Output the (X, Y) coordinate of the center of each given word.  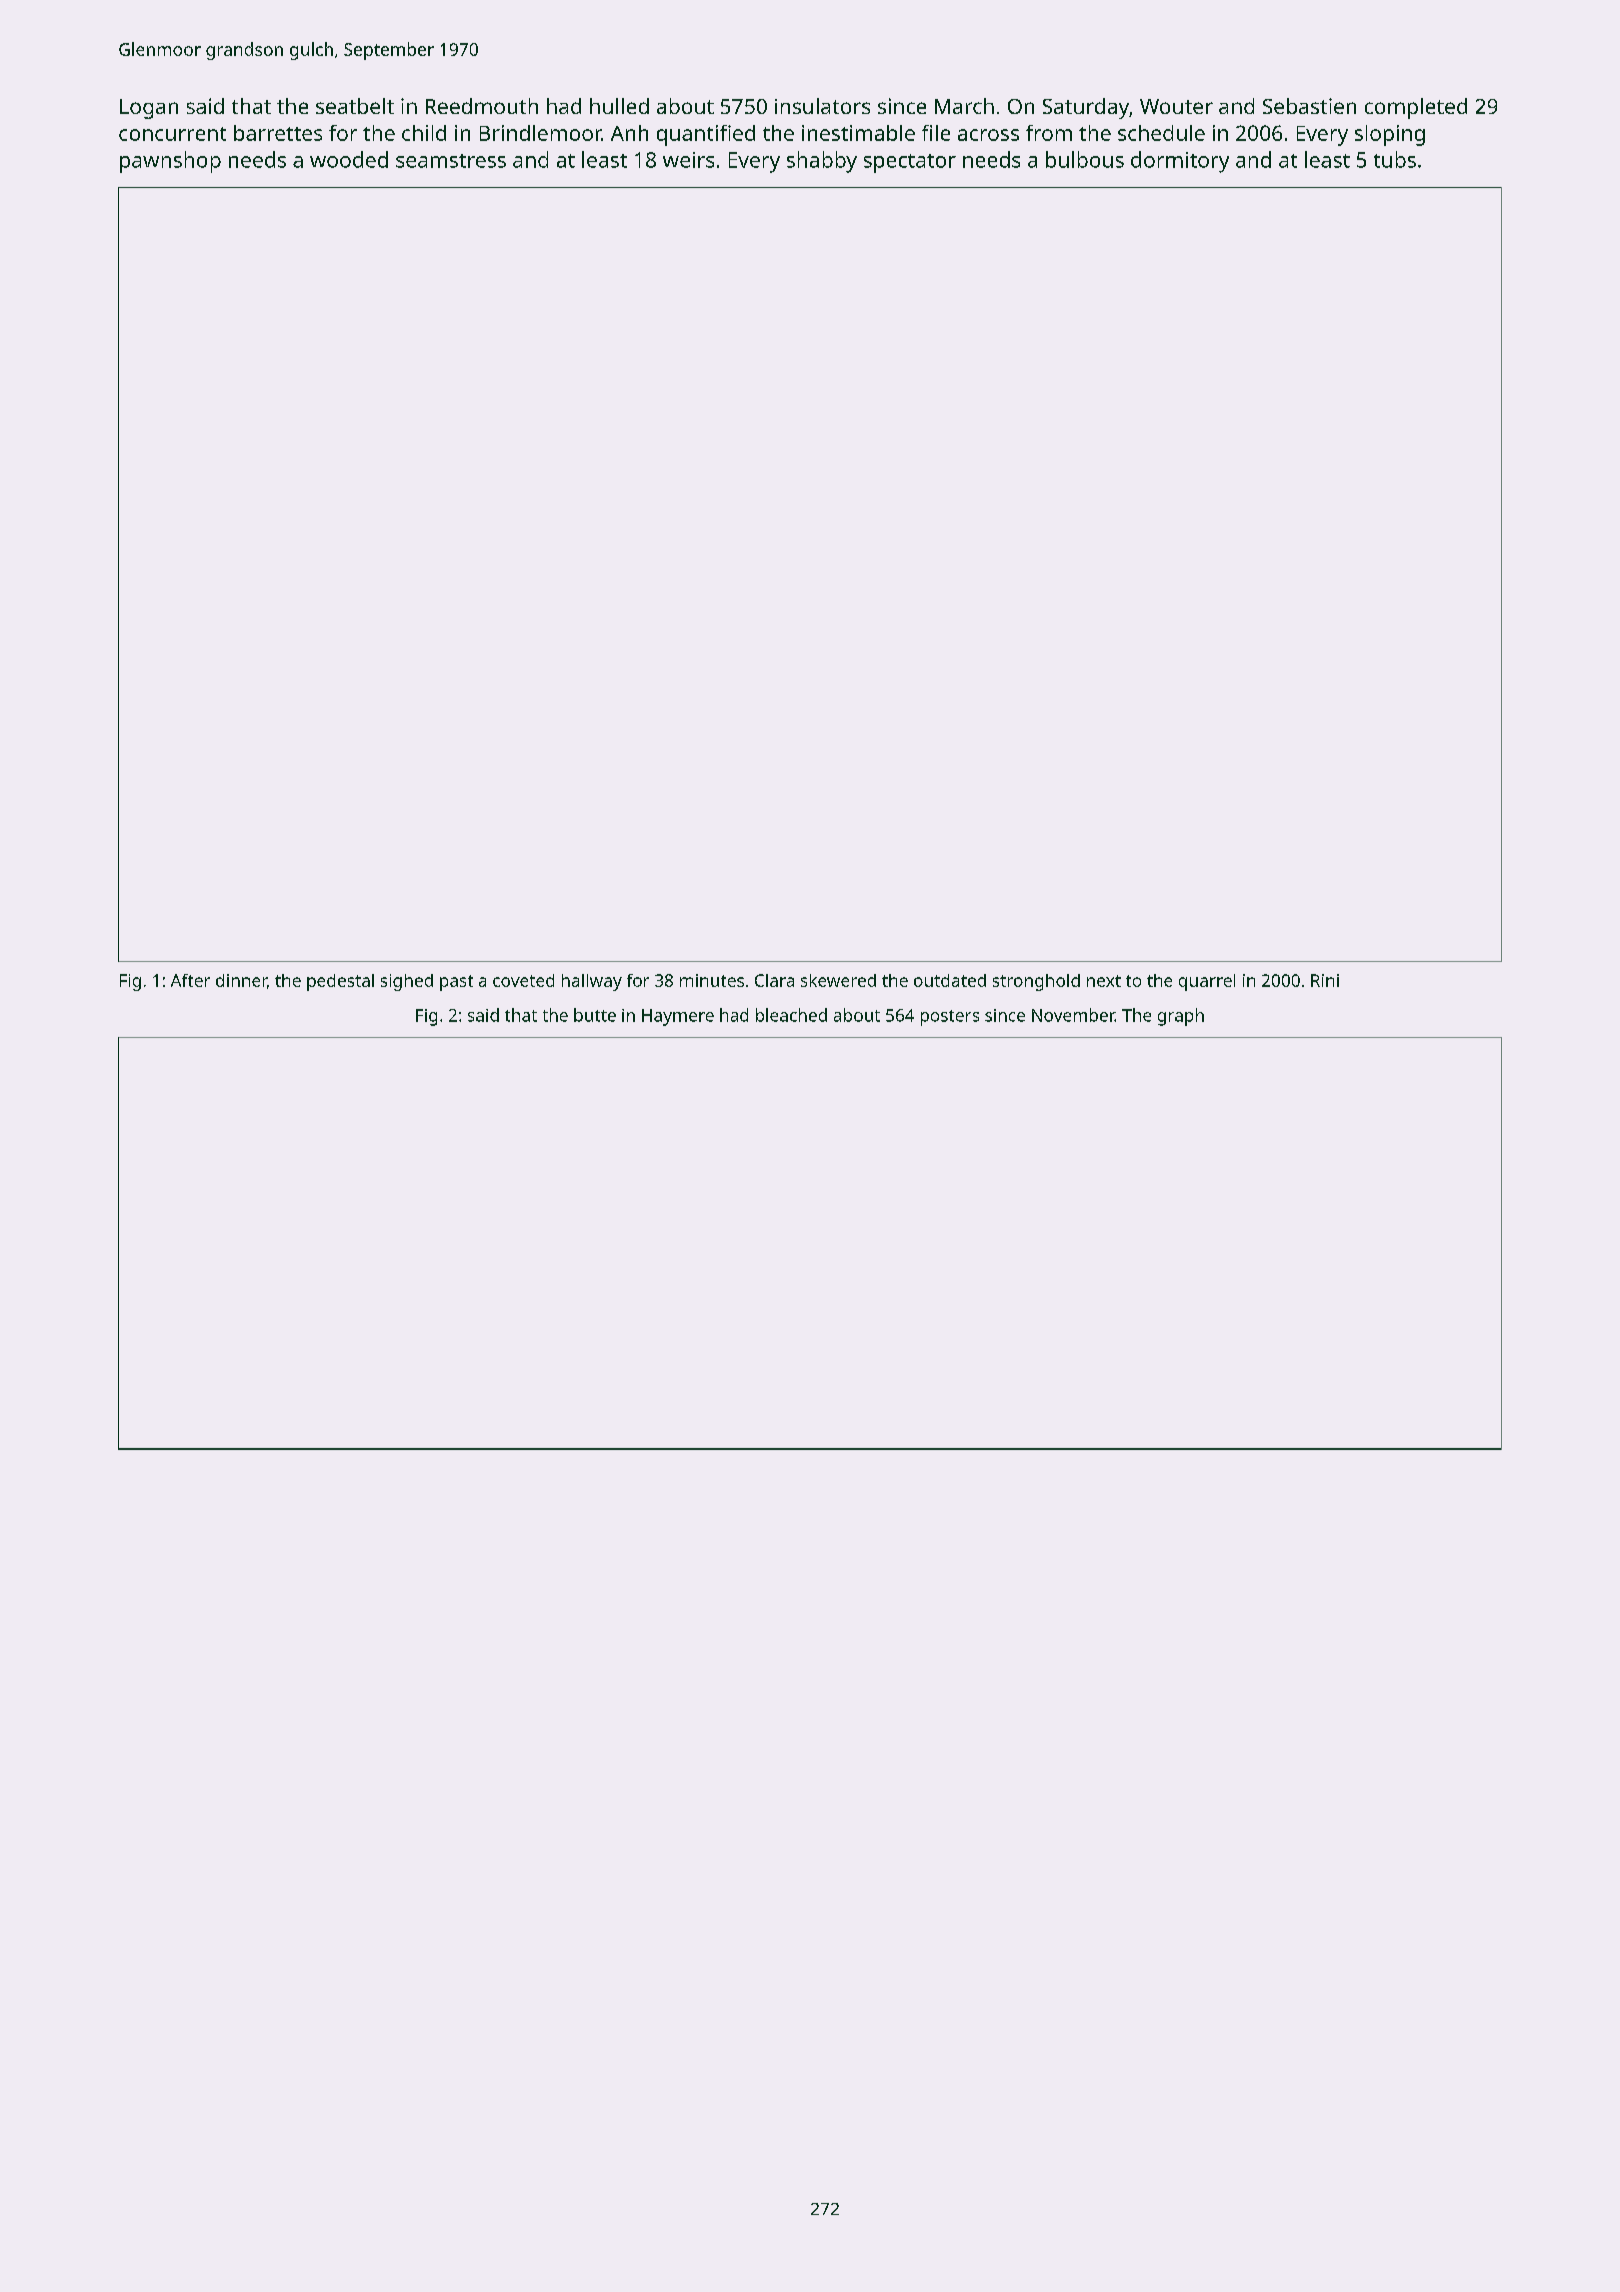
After (190, 980)
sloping (1390, 135)
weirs (688, 160)
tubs (1395, 159)
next (1104, 981)
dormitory (1180, 162)
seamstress (451, 161)
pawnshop (170, 162)
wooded (349, 159)
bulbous (1085, 159)
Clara (774, 980)
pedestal (340, 982)
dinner (241, 980)
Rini (1325, 980)
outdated (950, 980)
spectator (910, 163)
